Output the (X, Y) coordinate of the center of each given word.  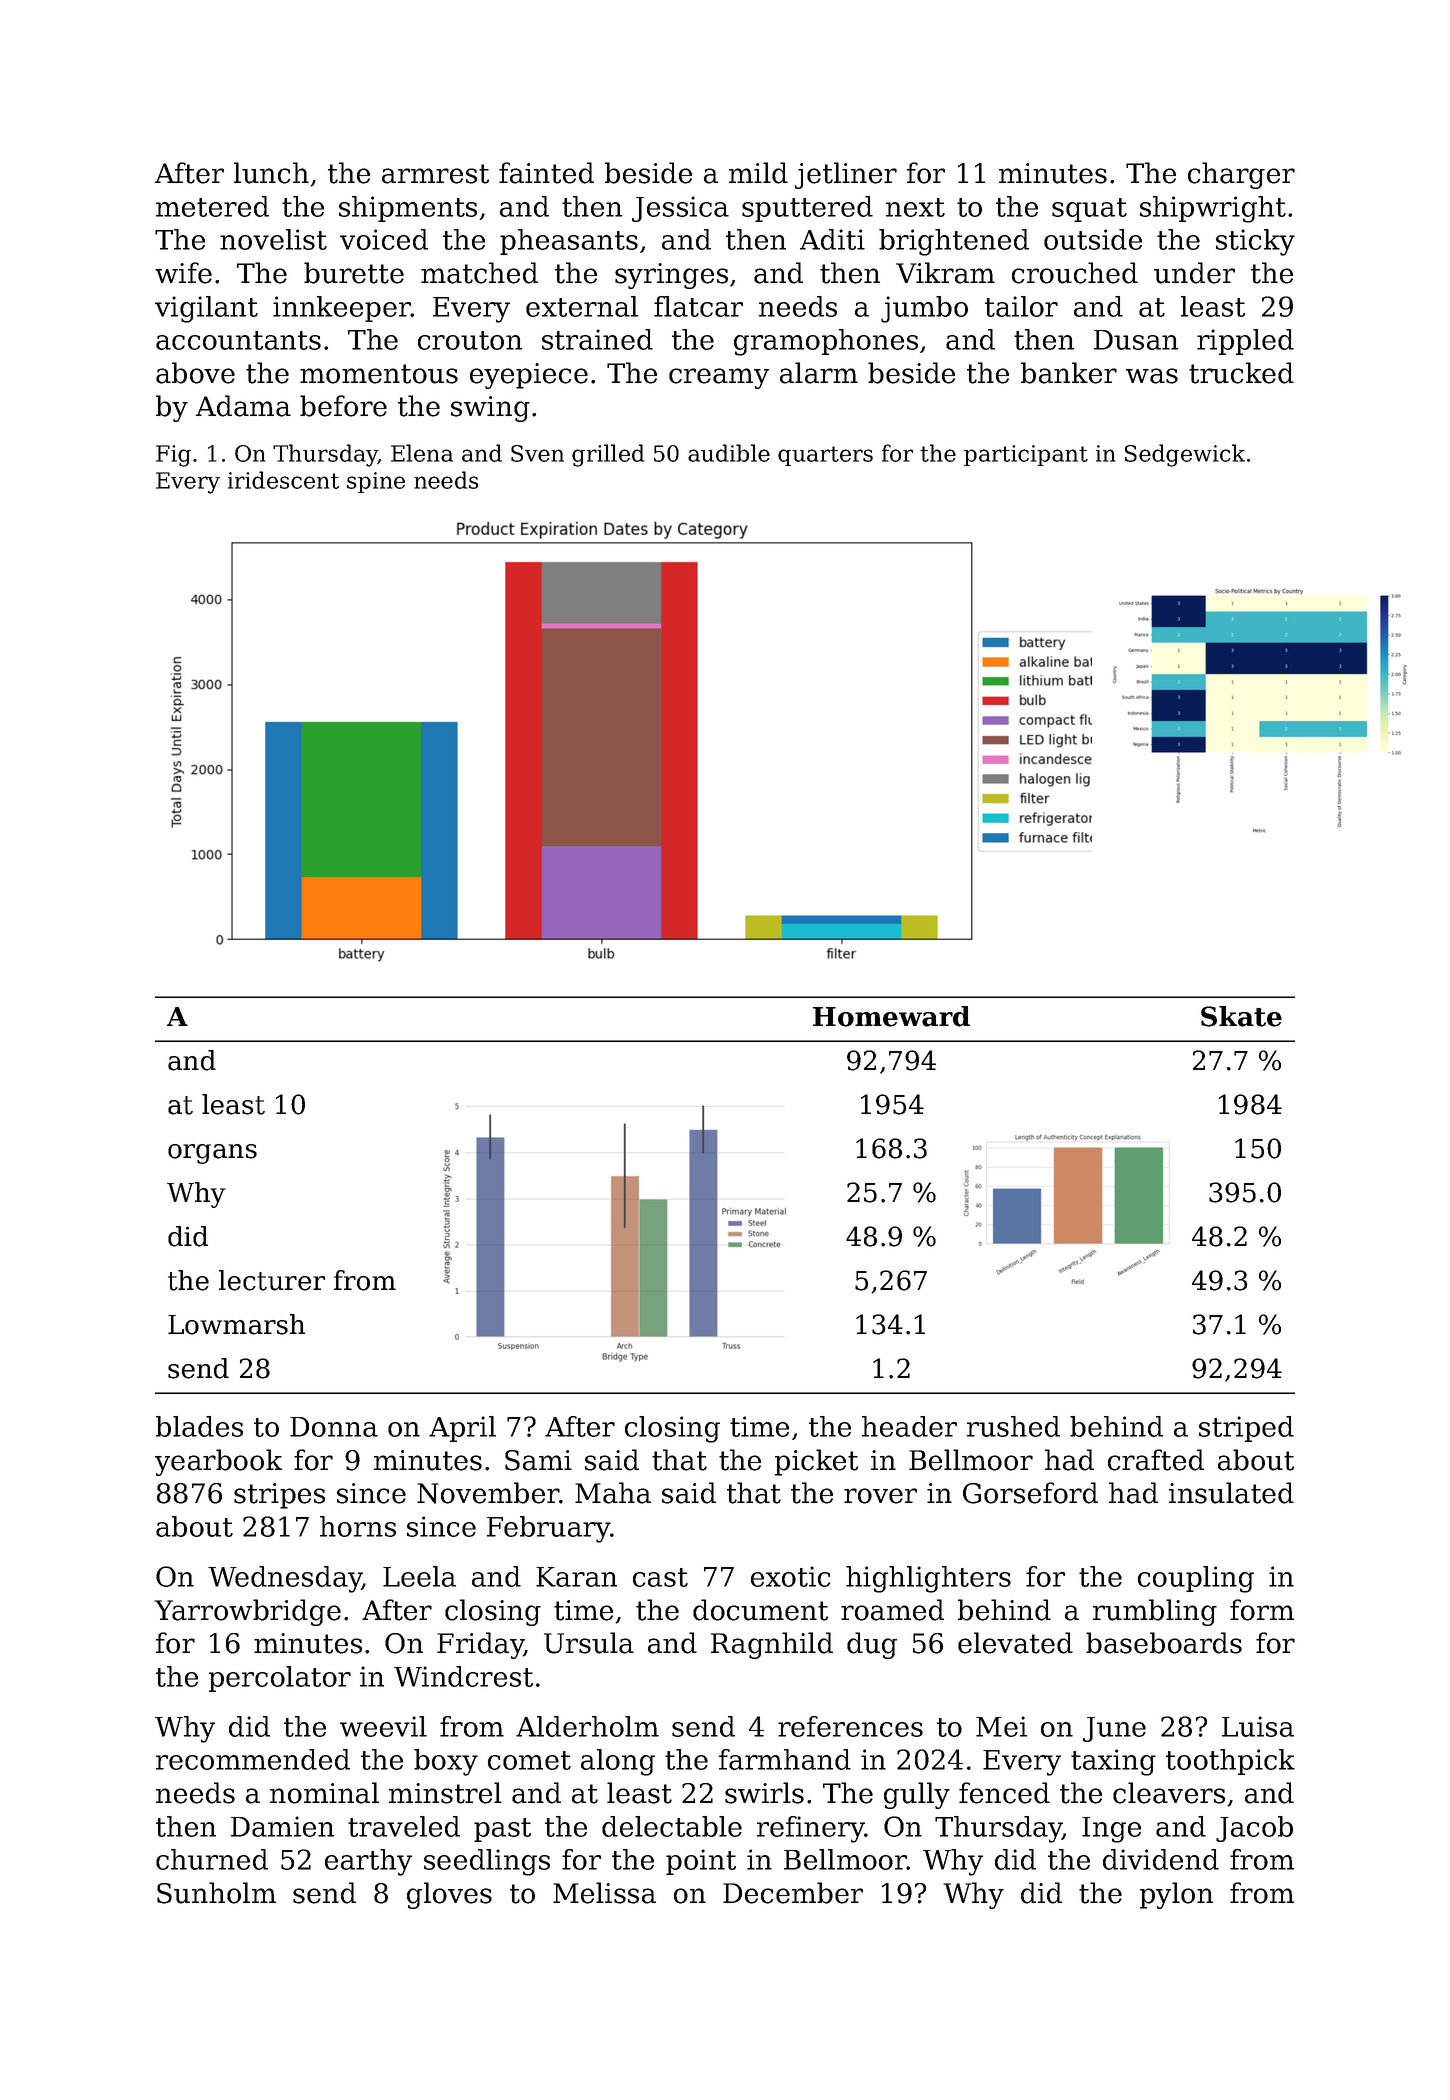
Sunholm (216, 1893)
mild (758, 173)
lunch (271, 173)
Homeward (891, 1016)
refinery (811, 1829)
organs (212, 1154)
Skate (1241, 1016)
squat (1089, 210)
